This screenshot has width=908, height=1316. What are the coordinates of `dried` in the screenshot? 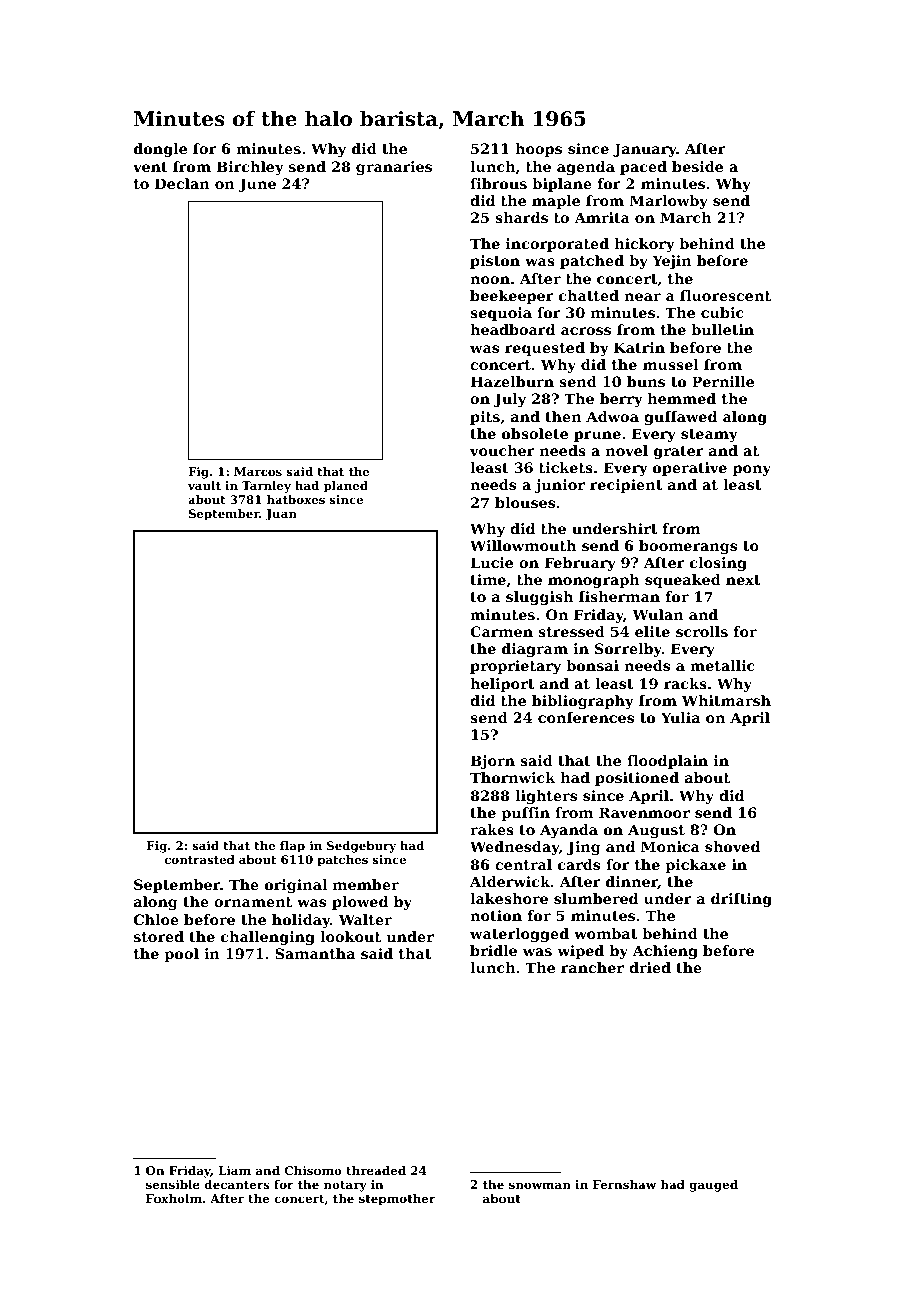 It's located at (650, 967).
